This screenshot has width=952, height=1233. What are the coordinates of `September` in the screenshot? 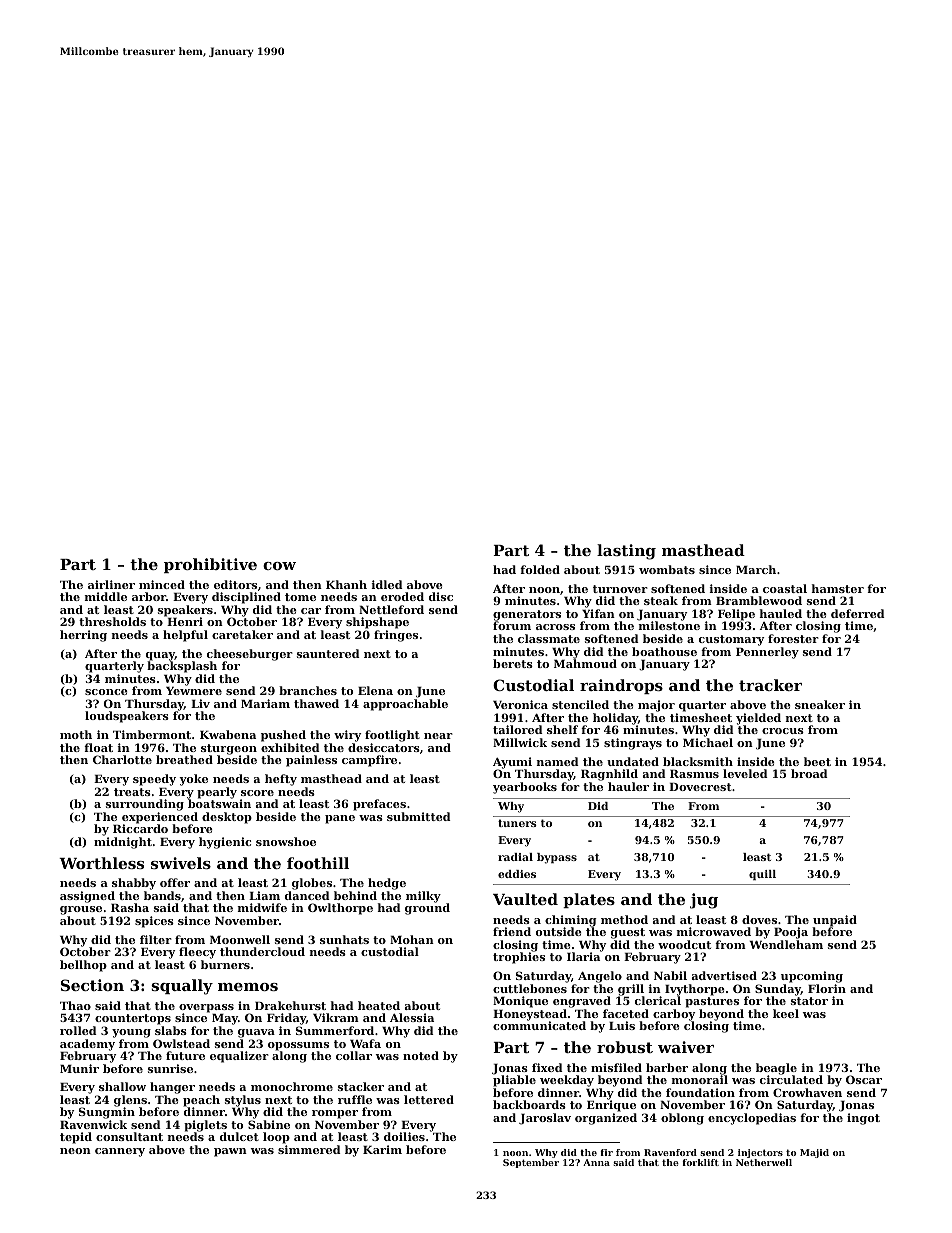 It's located at (531, 1163).
